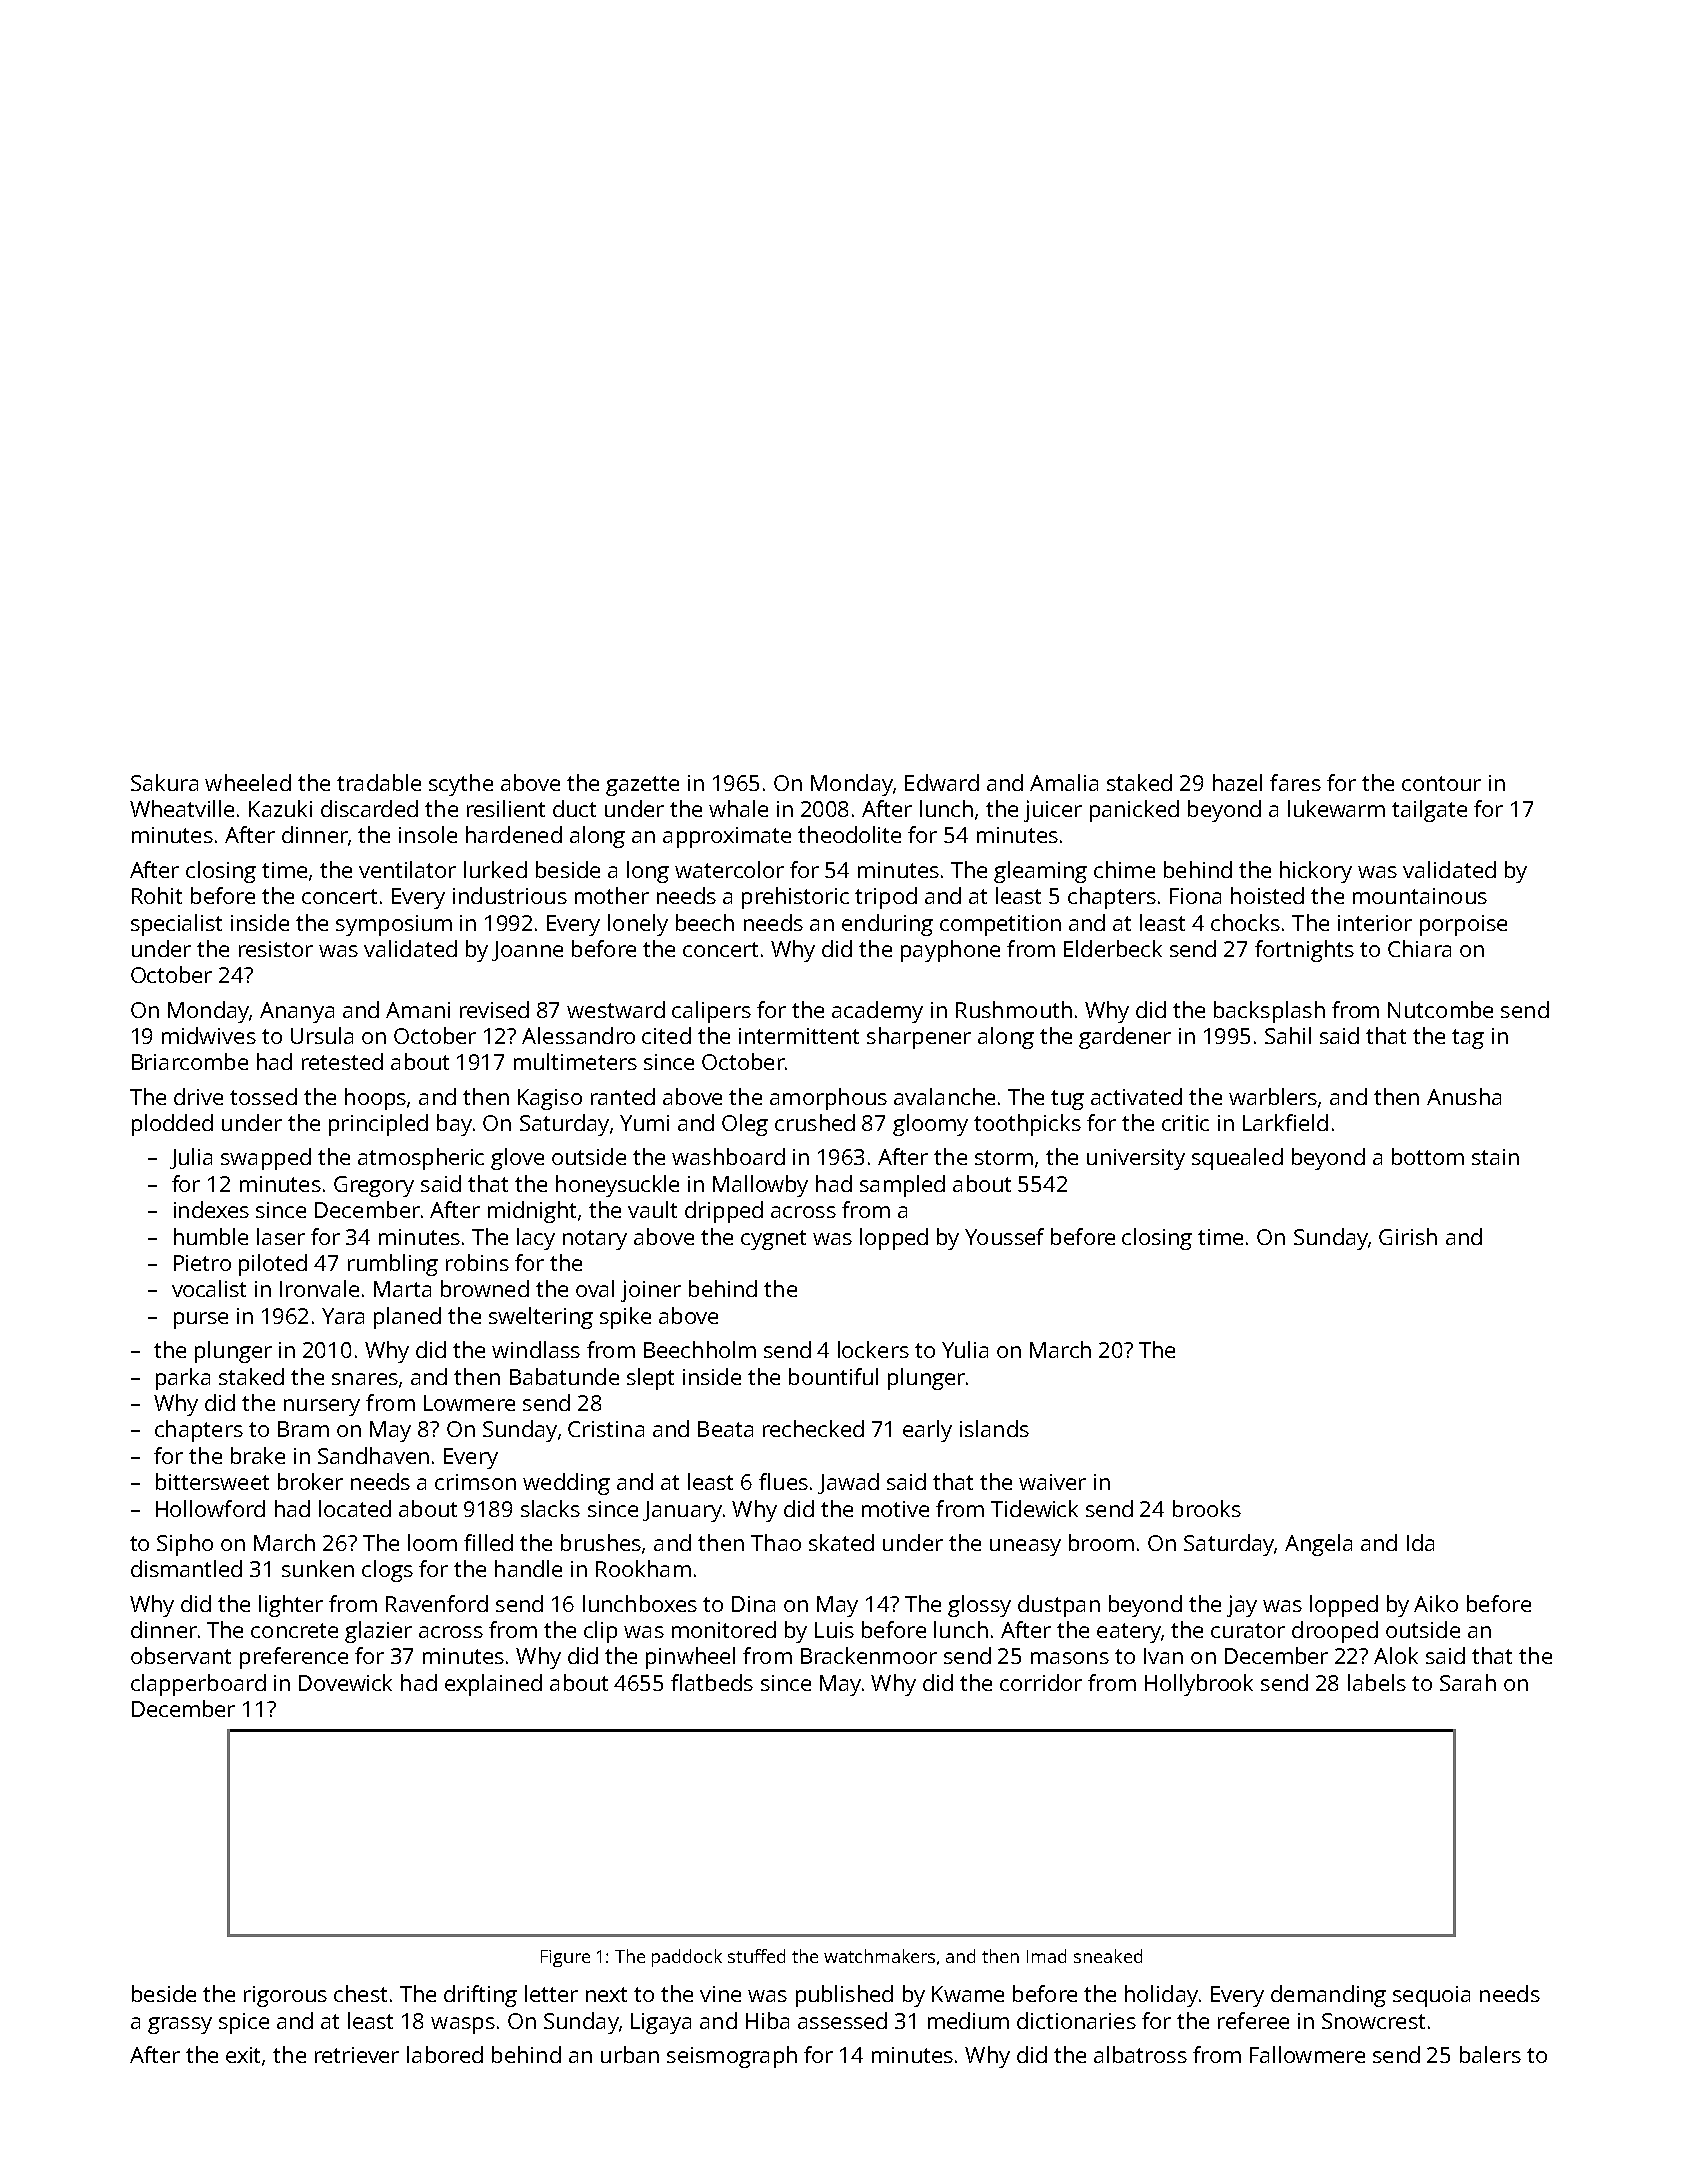 The image size is (1683, 2178). What do you see at coordinates (666, 1035) in the page?
I see `cited` at bounding box center [666, 1035].
